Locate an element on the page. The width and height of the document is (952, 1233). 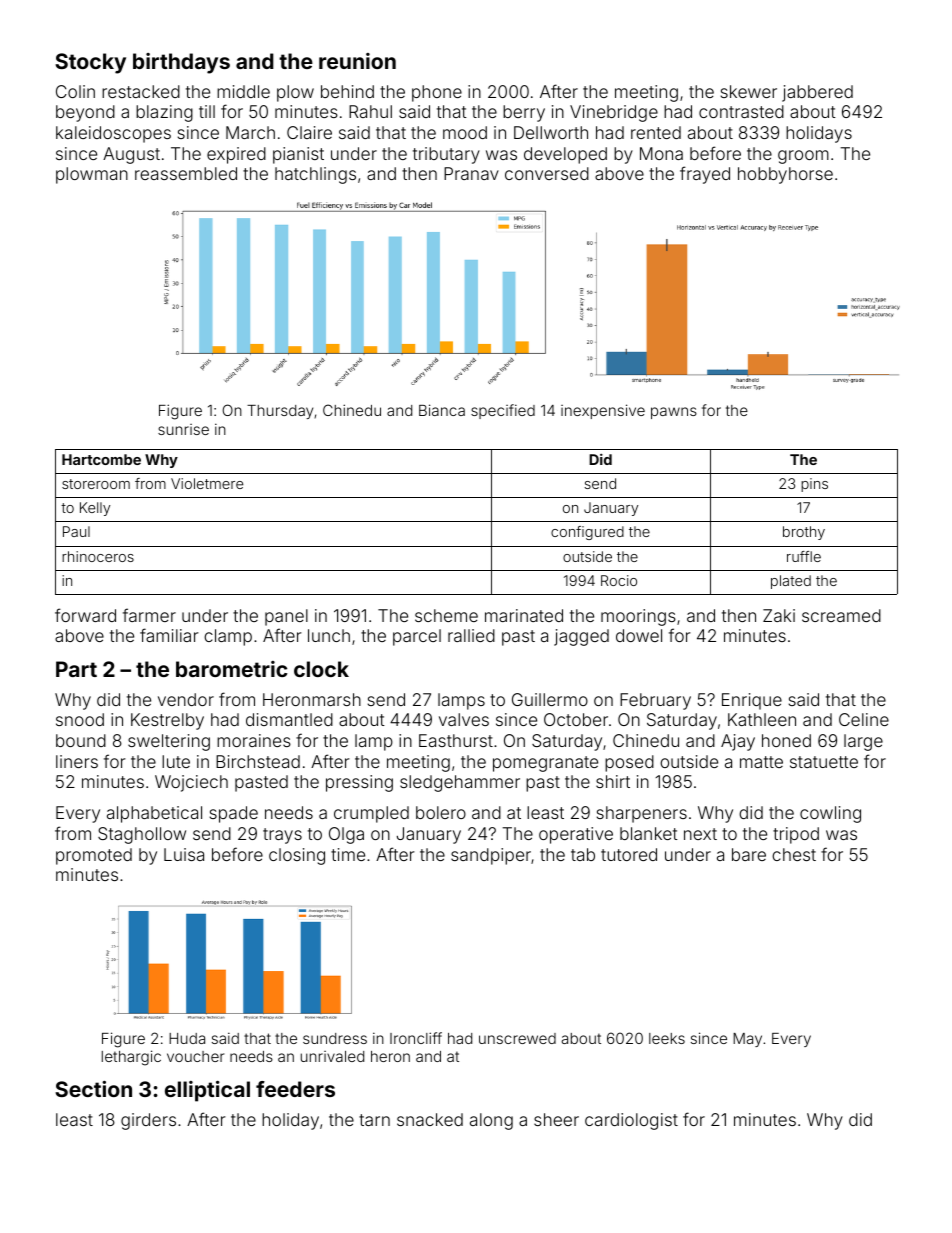
Part is located at coordinates (76, 669).
